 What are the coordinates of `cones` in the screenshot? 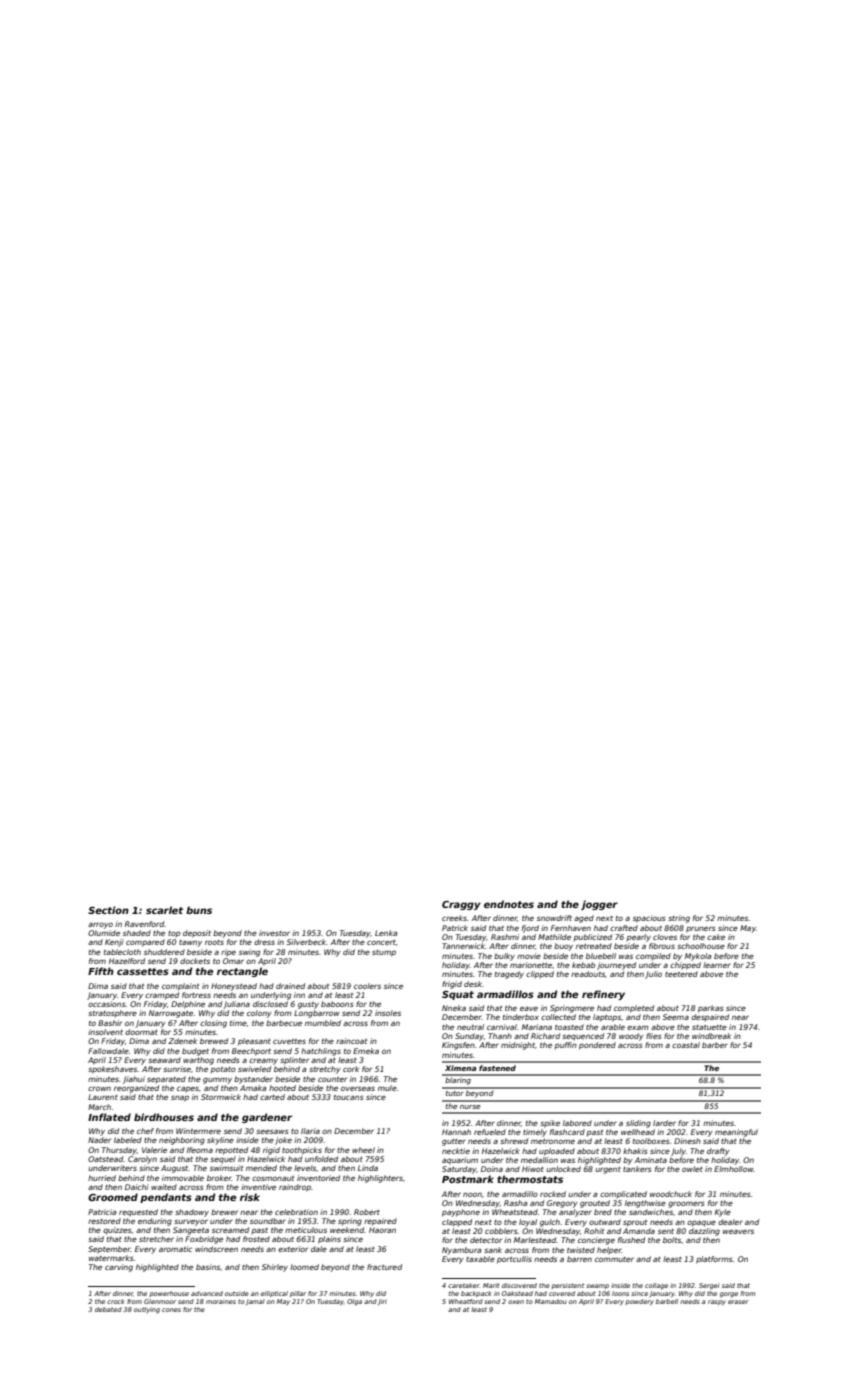 It's located at (171, 1310).
